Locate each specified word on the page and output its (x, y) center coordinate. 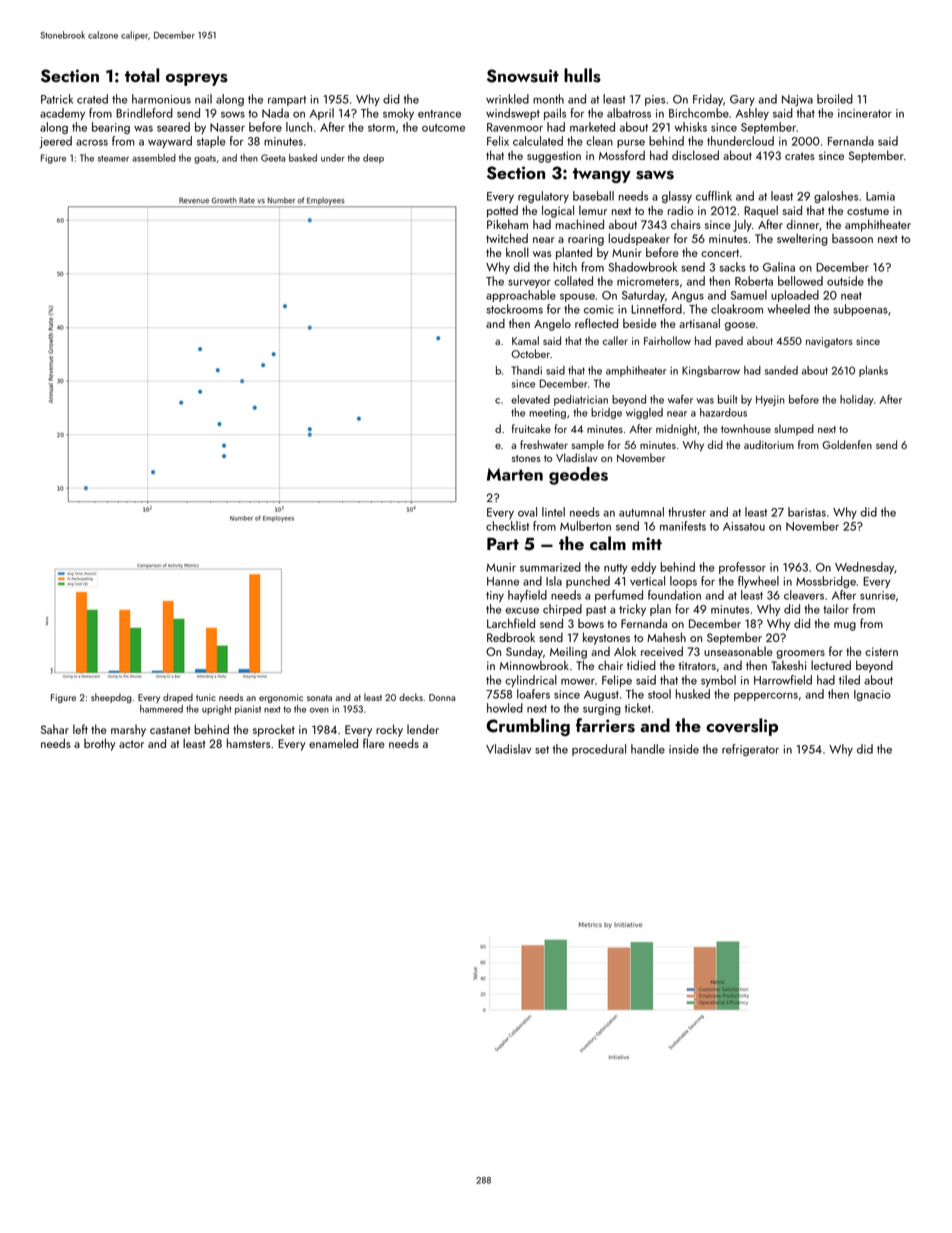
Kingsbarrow (711, 371)
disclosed (695, 155)
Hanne (503, 581)
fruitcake (531, 428)
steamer (113, 158)
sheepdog (111, 698)
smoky (398, 114)
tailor (836, 609)
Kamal (525, 340)
